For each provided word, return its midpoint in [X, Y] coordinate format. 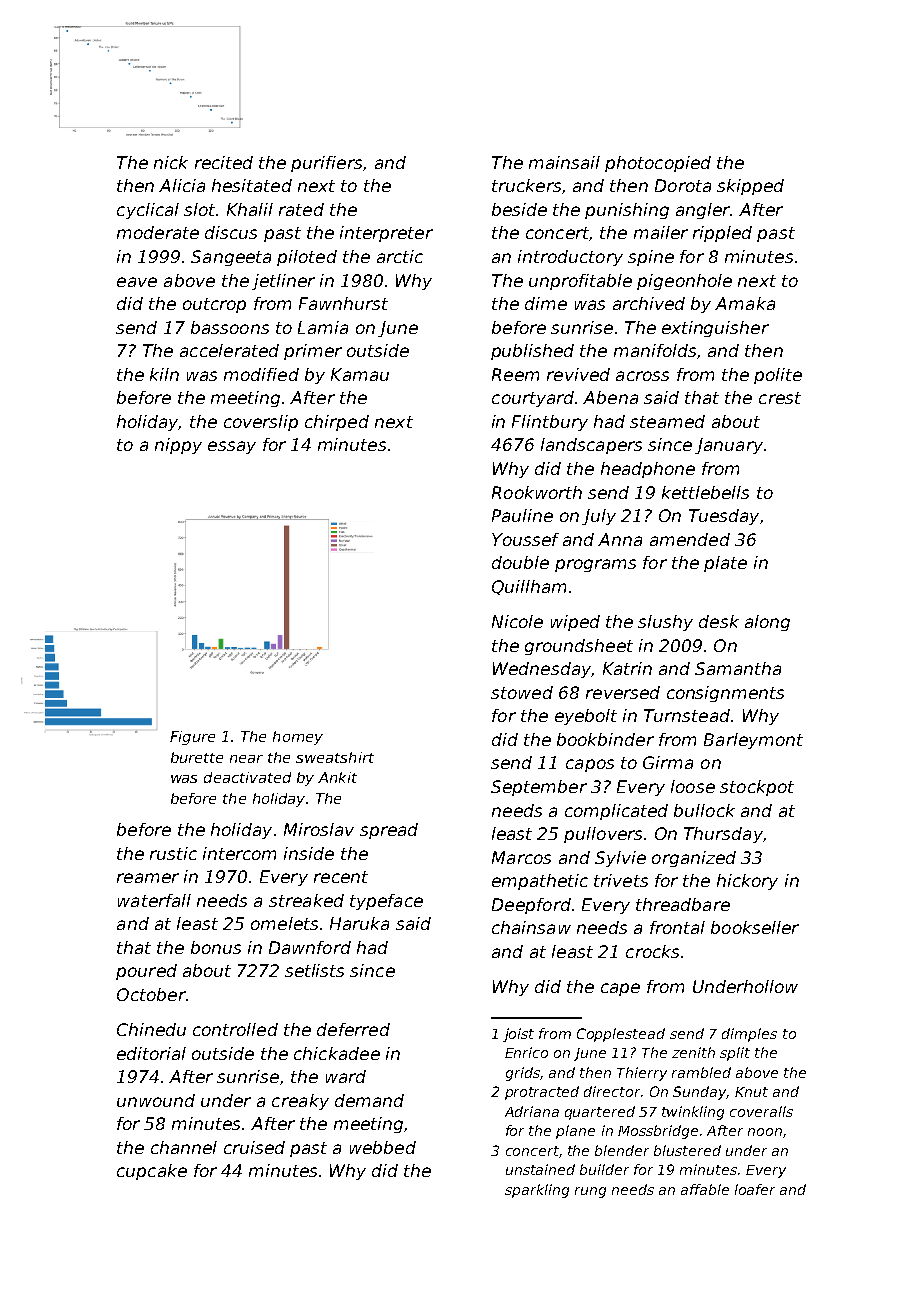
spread [389, 831]
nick [171, 162]
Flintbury [550, 423]
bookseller [755, 927]
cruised [254, 1147]
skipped [750, 187]
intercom [239, 853]
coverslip [261, 423]
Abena [610, 397]
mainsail [564, 162]
